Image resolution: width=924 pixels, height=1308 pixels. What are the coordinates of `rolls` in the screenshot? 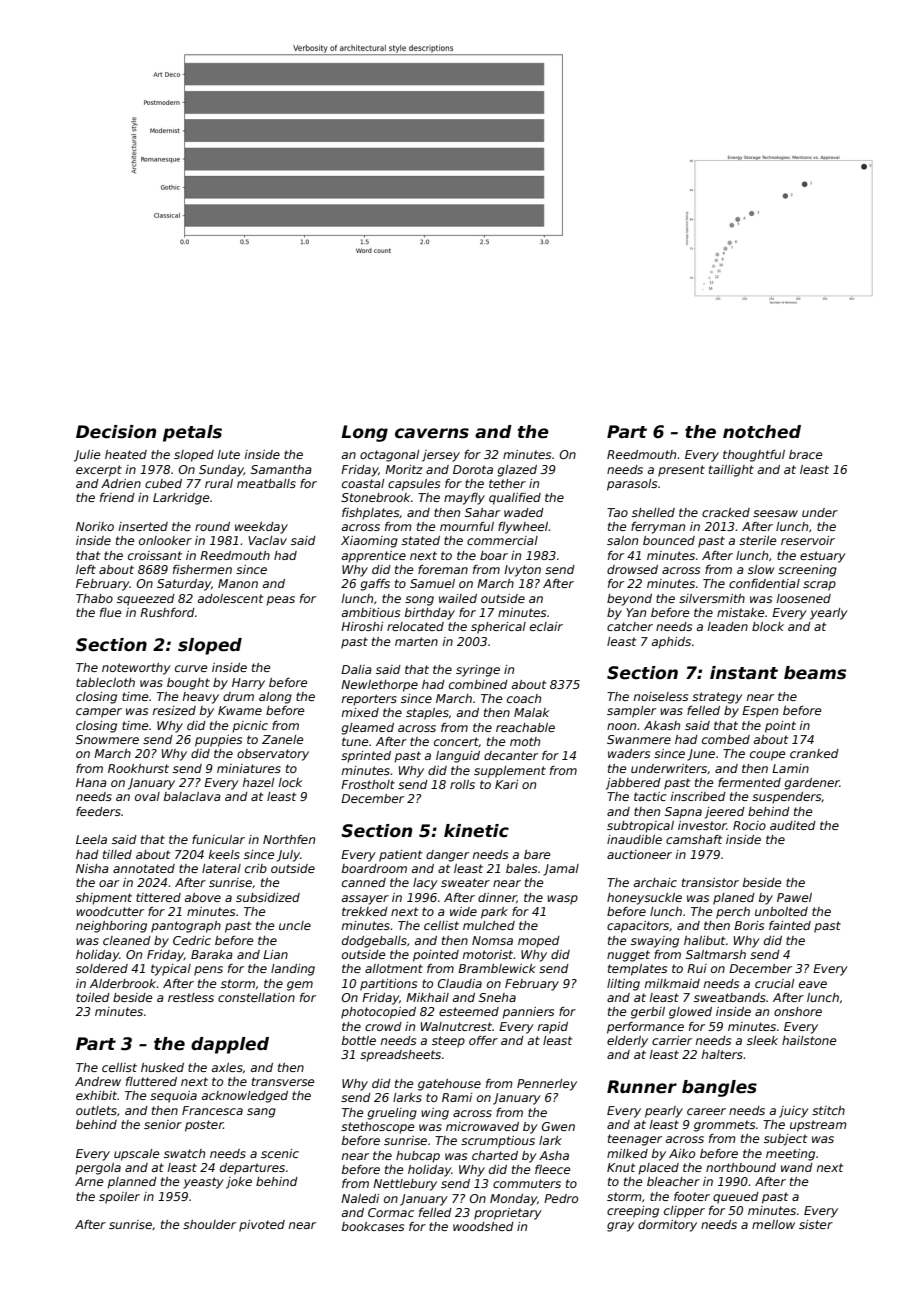 It's located at (462, 784).
